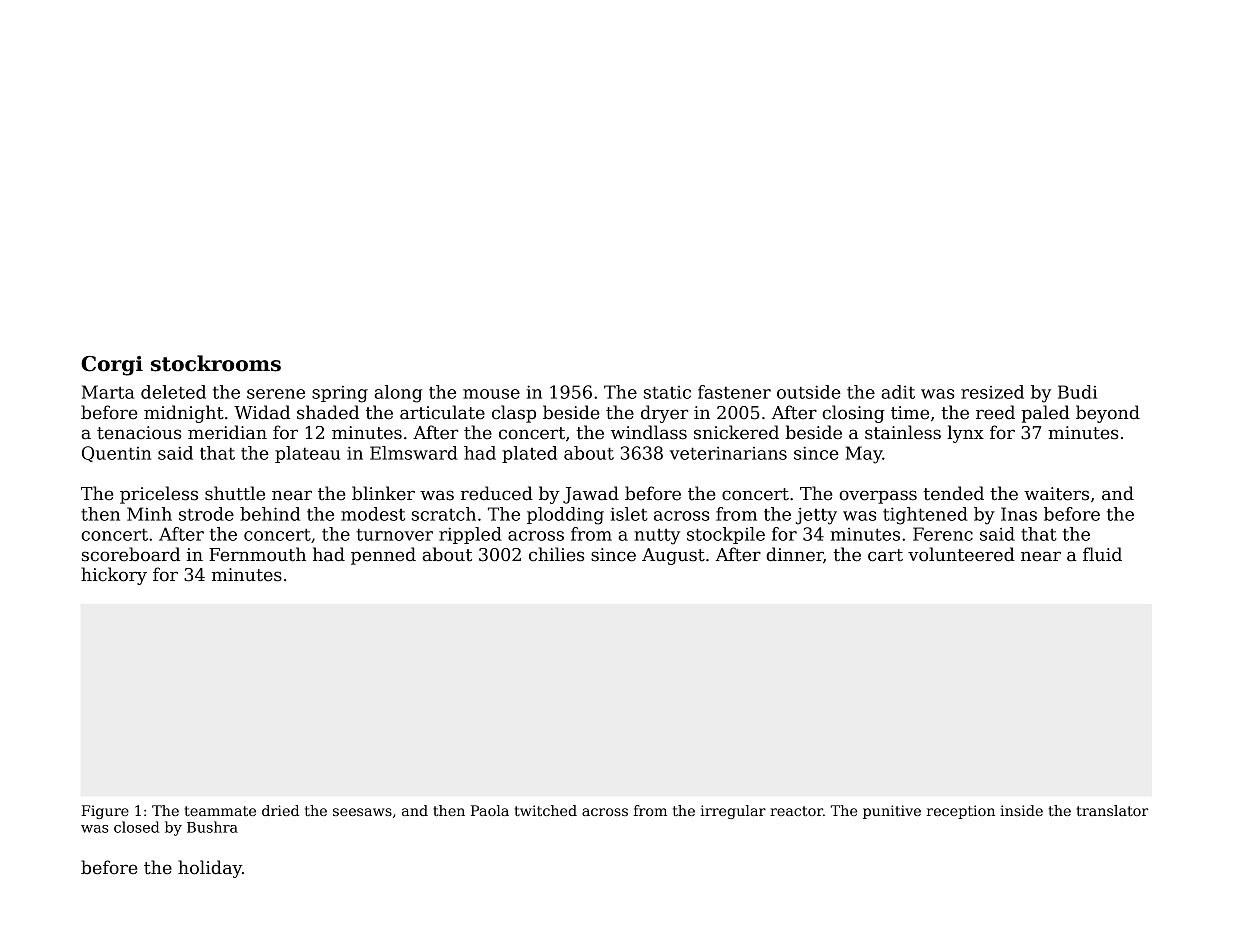 The height and width of the image is (952, 1233). What do you see at coordinates (673, 556) in the image?
I see `August` at bounding box center [673, 556].
